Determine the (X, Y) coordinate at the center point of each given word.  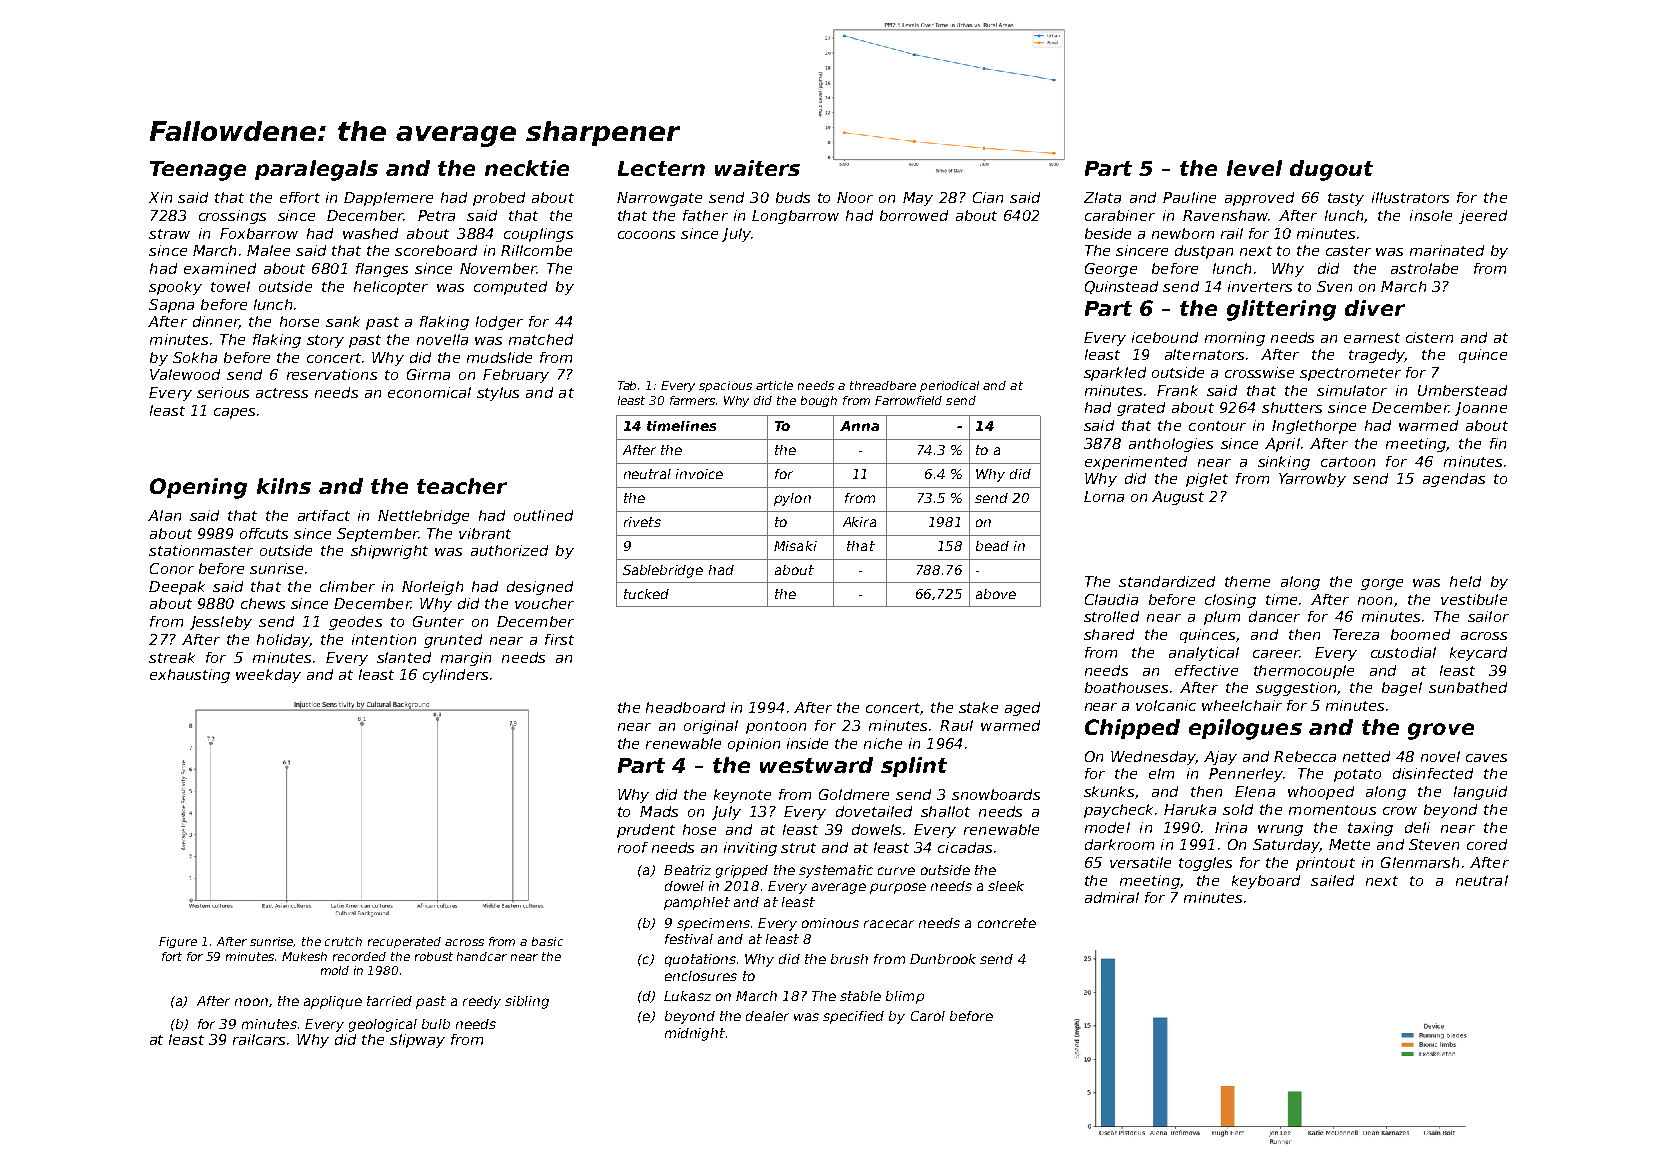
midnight (695, 1034)
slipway (417, 1041)
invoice (699, 474)
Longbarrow (795, 217)
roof (633, 847)
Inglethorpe (1314, 427)
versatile (1140, 862)
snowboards (996, 794)
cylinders (455, 676)
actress (282, 393)
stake (978, 707)
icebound (1165, 337)
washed (370, 233)
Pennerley (1246, 775)
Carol (928, 1016)
